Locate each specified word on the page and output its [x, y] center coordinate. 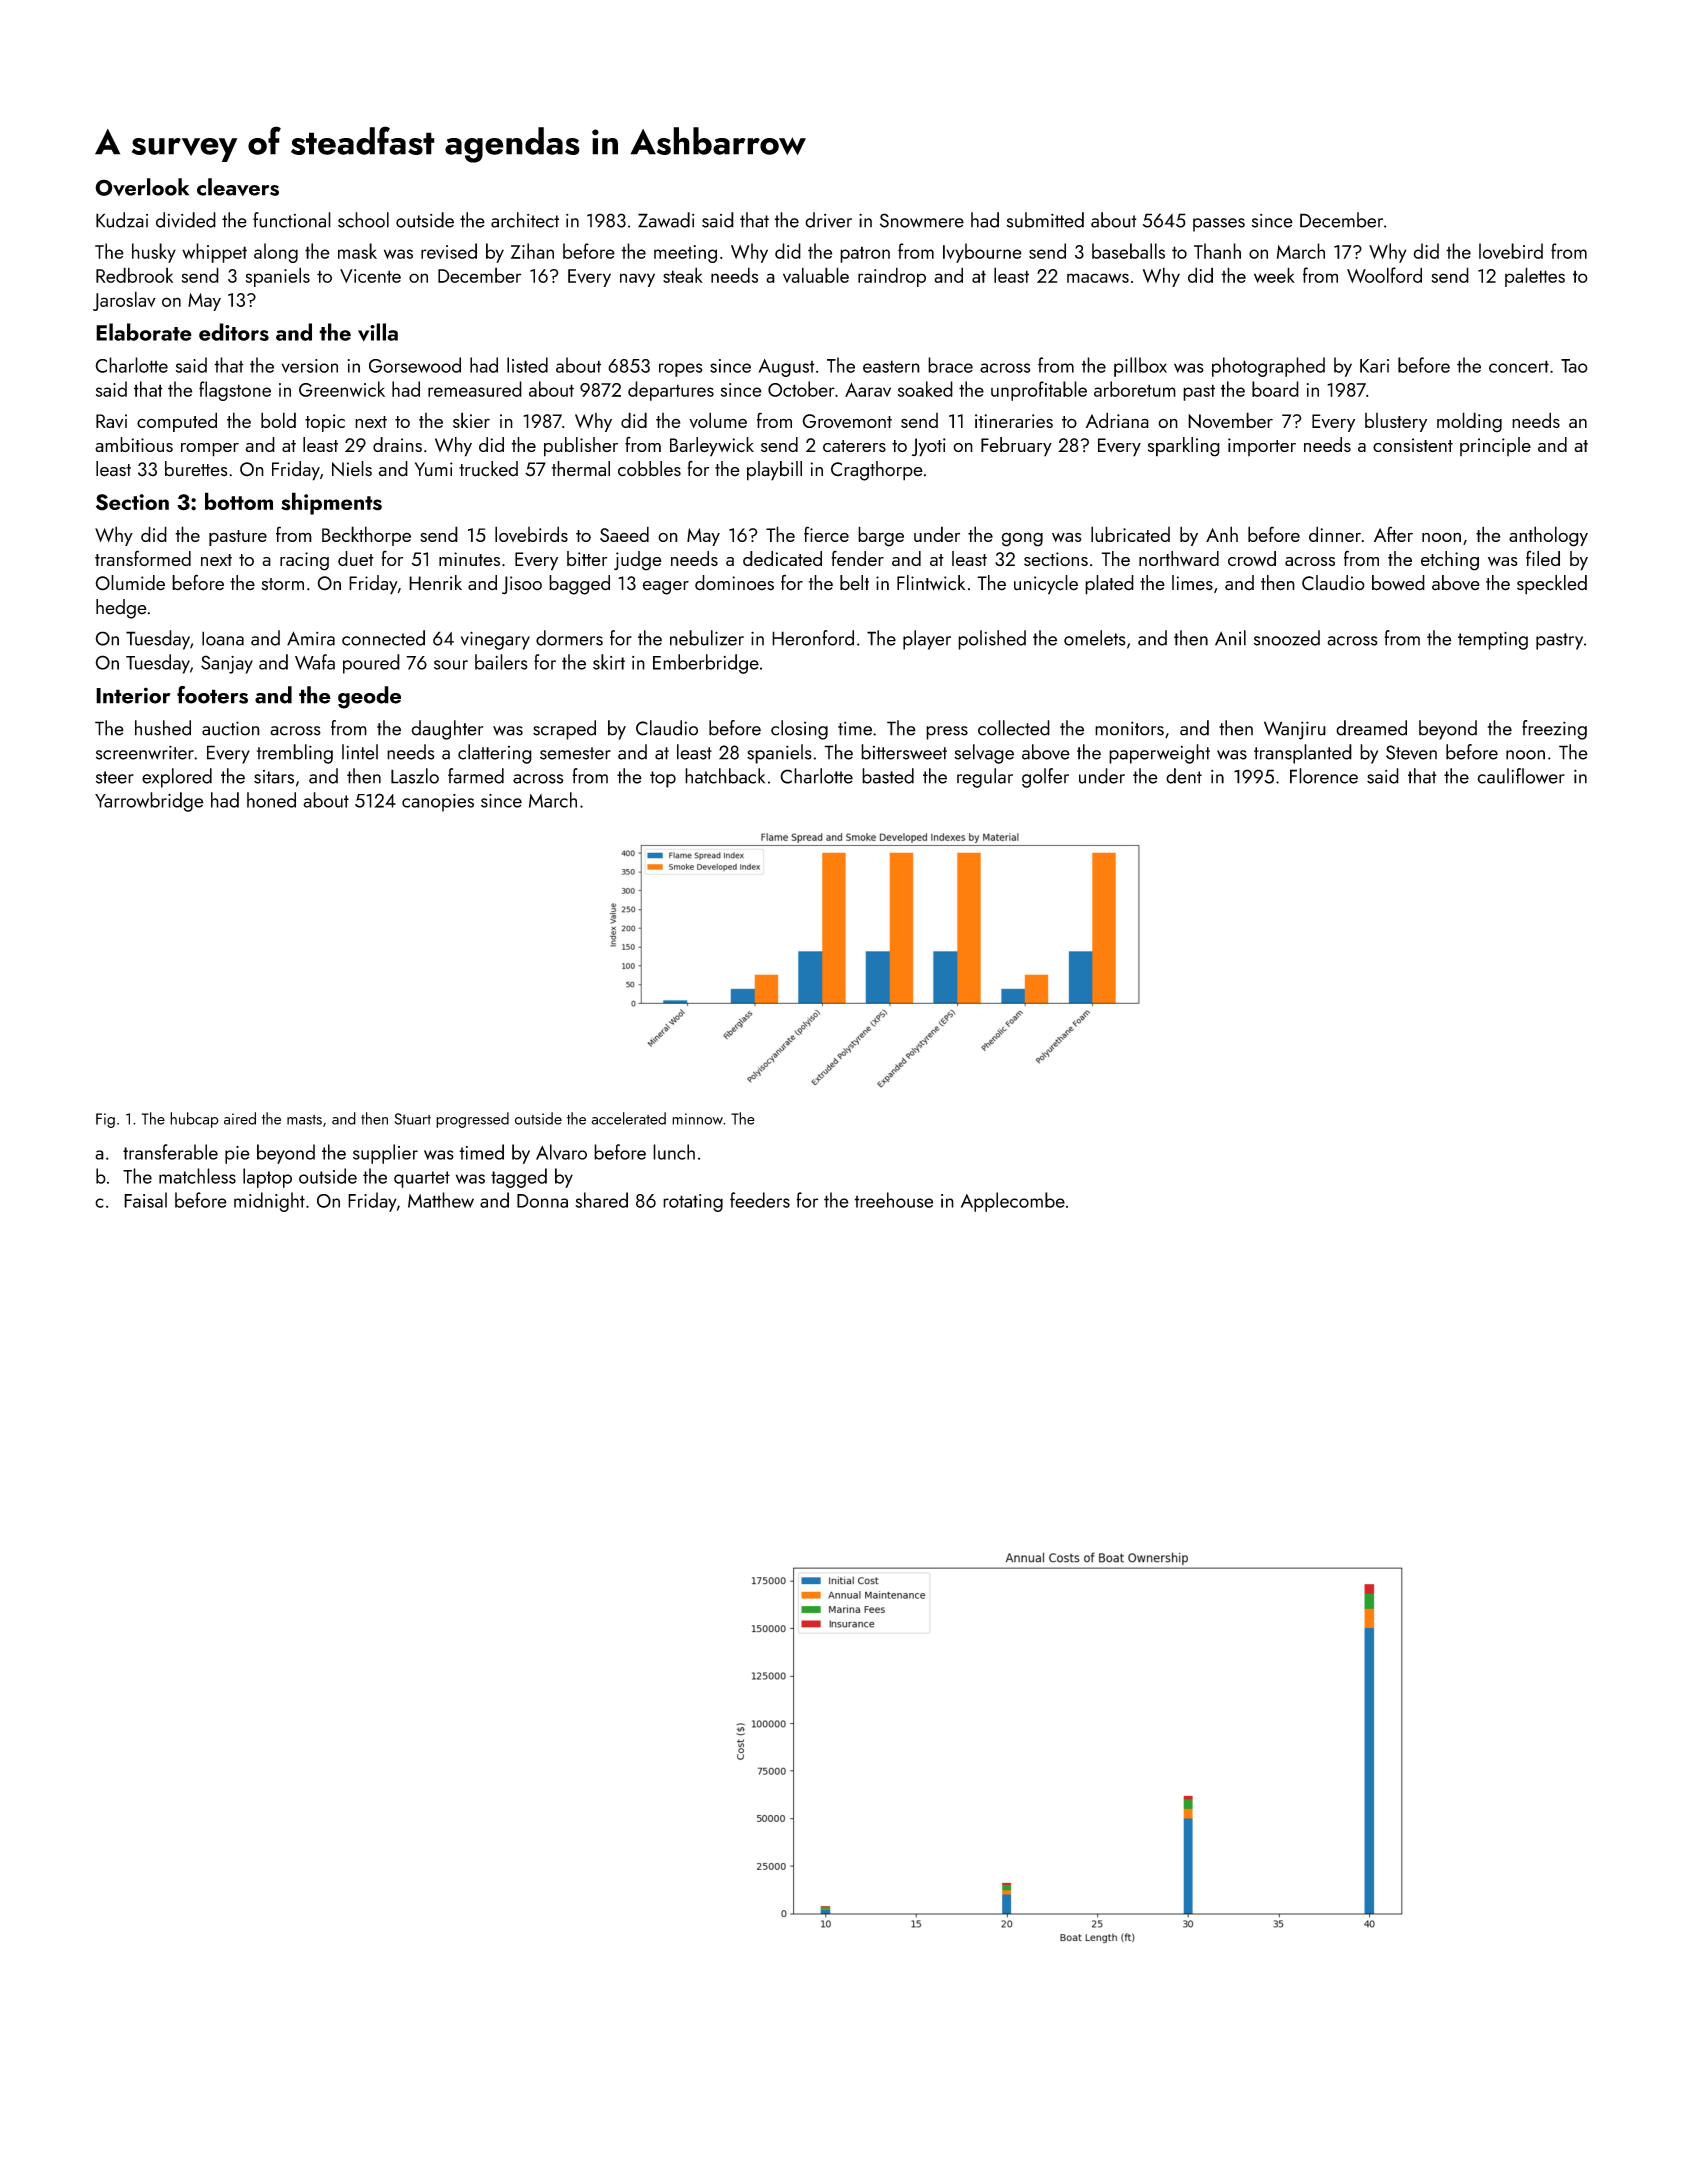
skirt [609, 662]
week [1274, 275]
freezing [1554, 730]
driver [828, 220]
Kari [1374, 366]
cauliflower [1521, 776]
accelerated [628, 1118]
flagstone [235, 391]
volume [718, 420]
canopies [438, 803]
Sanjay [227, 664]
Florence [1324, 776]
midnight [269, 1202]
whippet [214, 253]
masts [304, 1120]
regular [985, 778]
